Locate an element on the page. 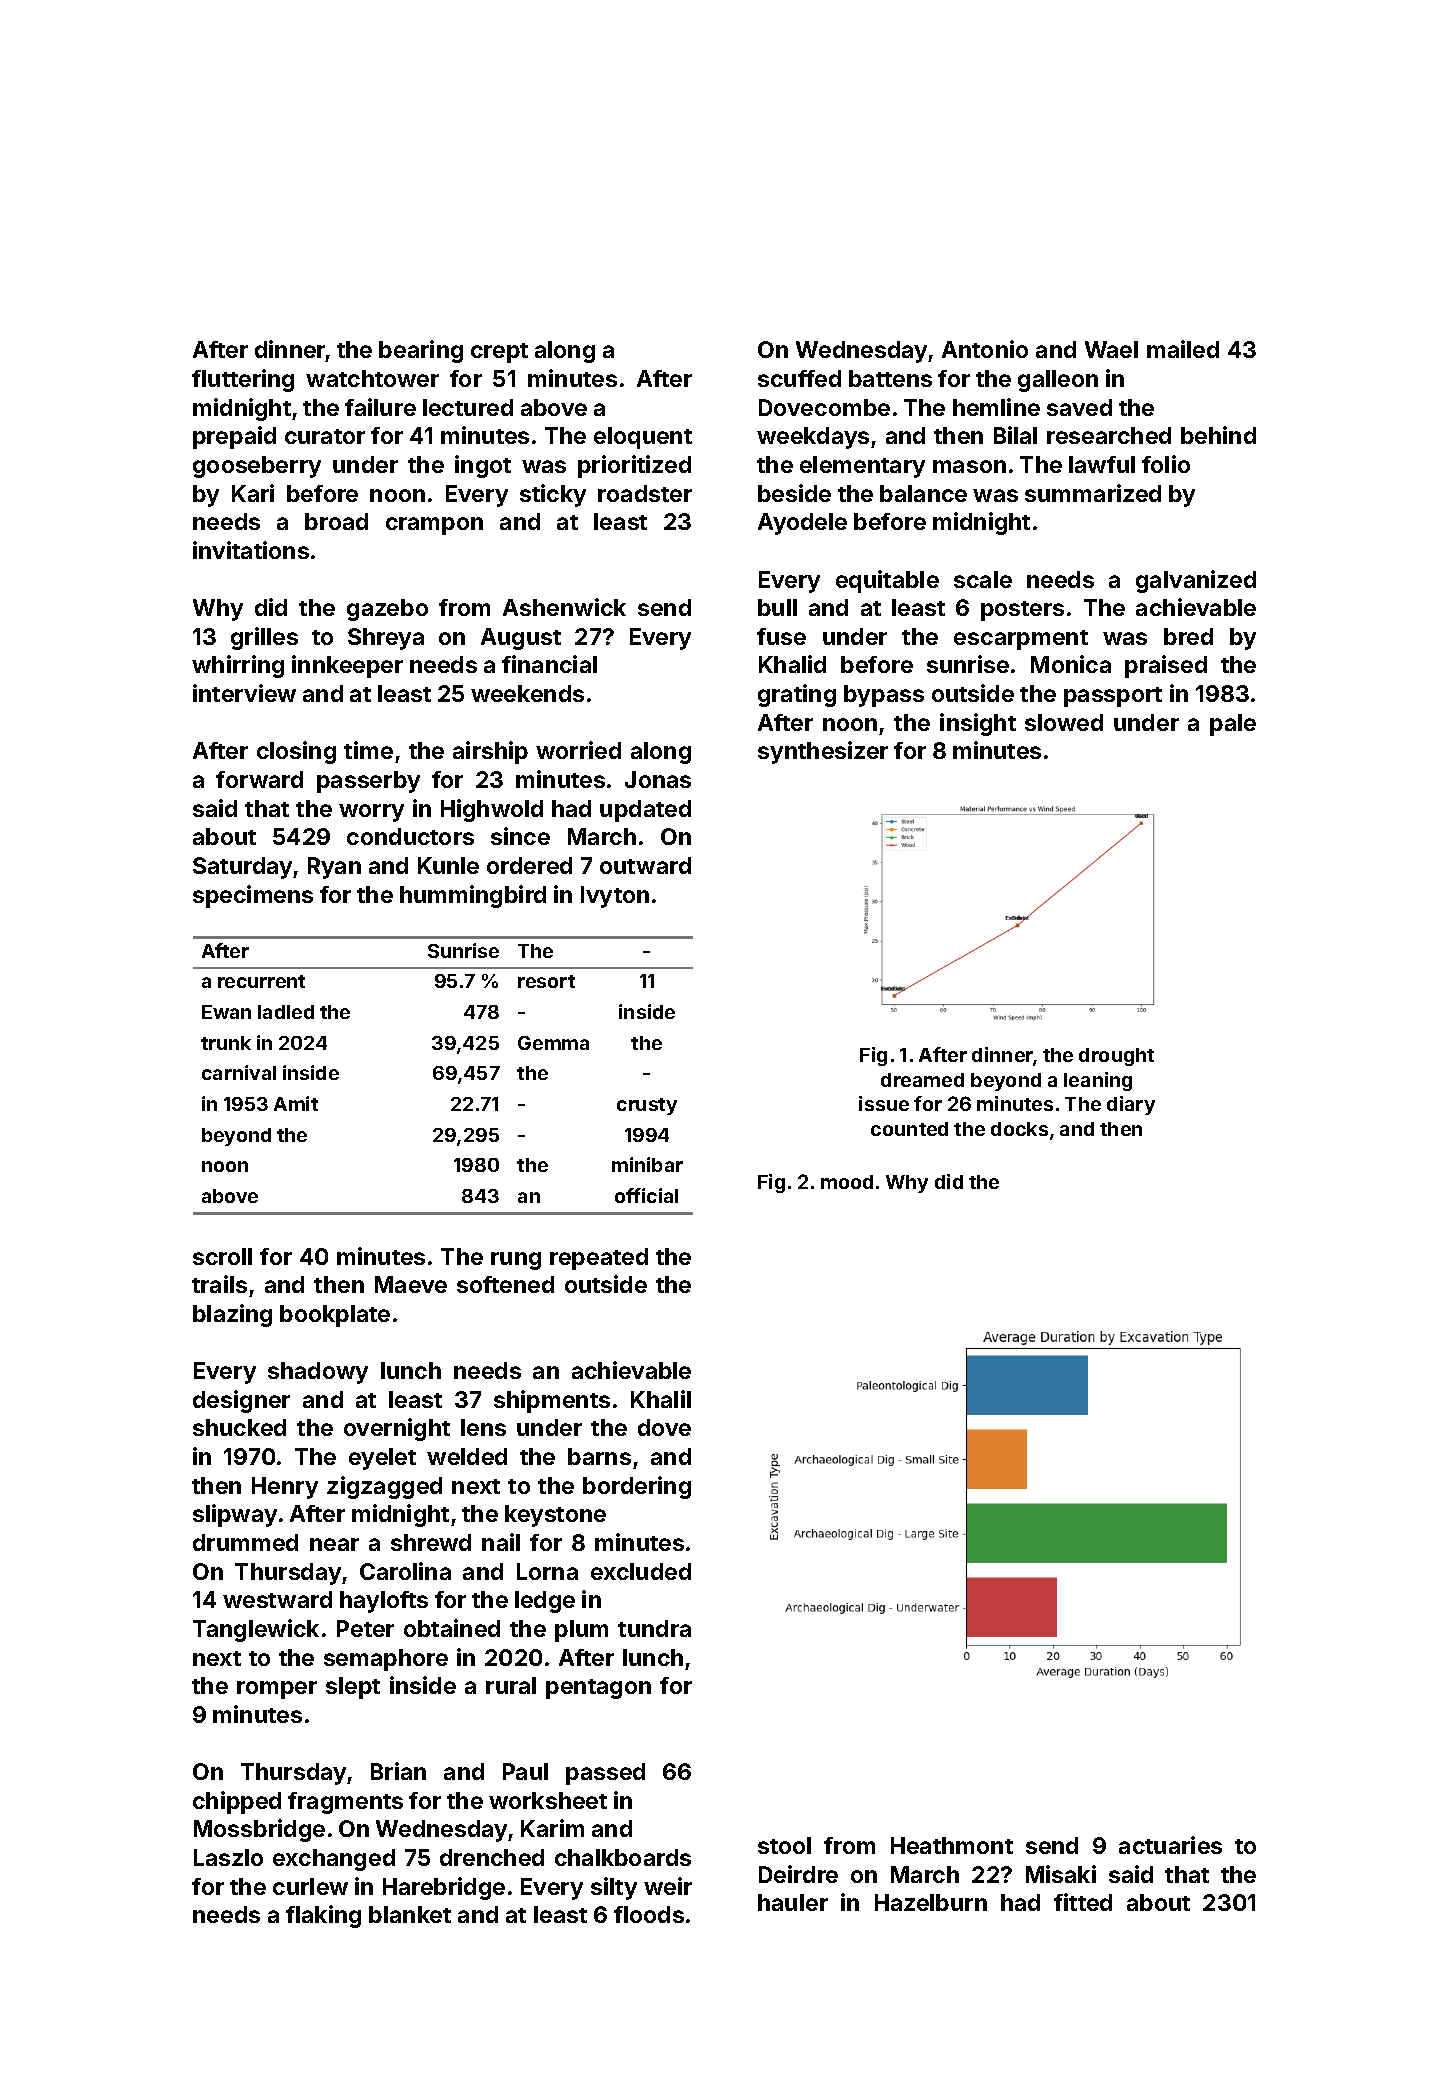 The height and width of the document is (2100, 1450). bordering is located at coordinates (637, 1487).
